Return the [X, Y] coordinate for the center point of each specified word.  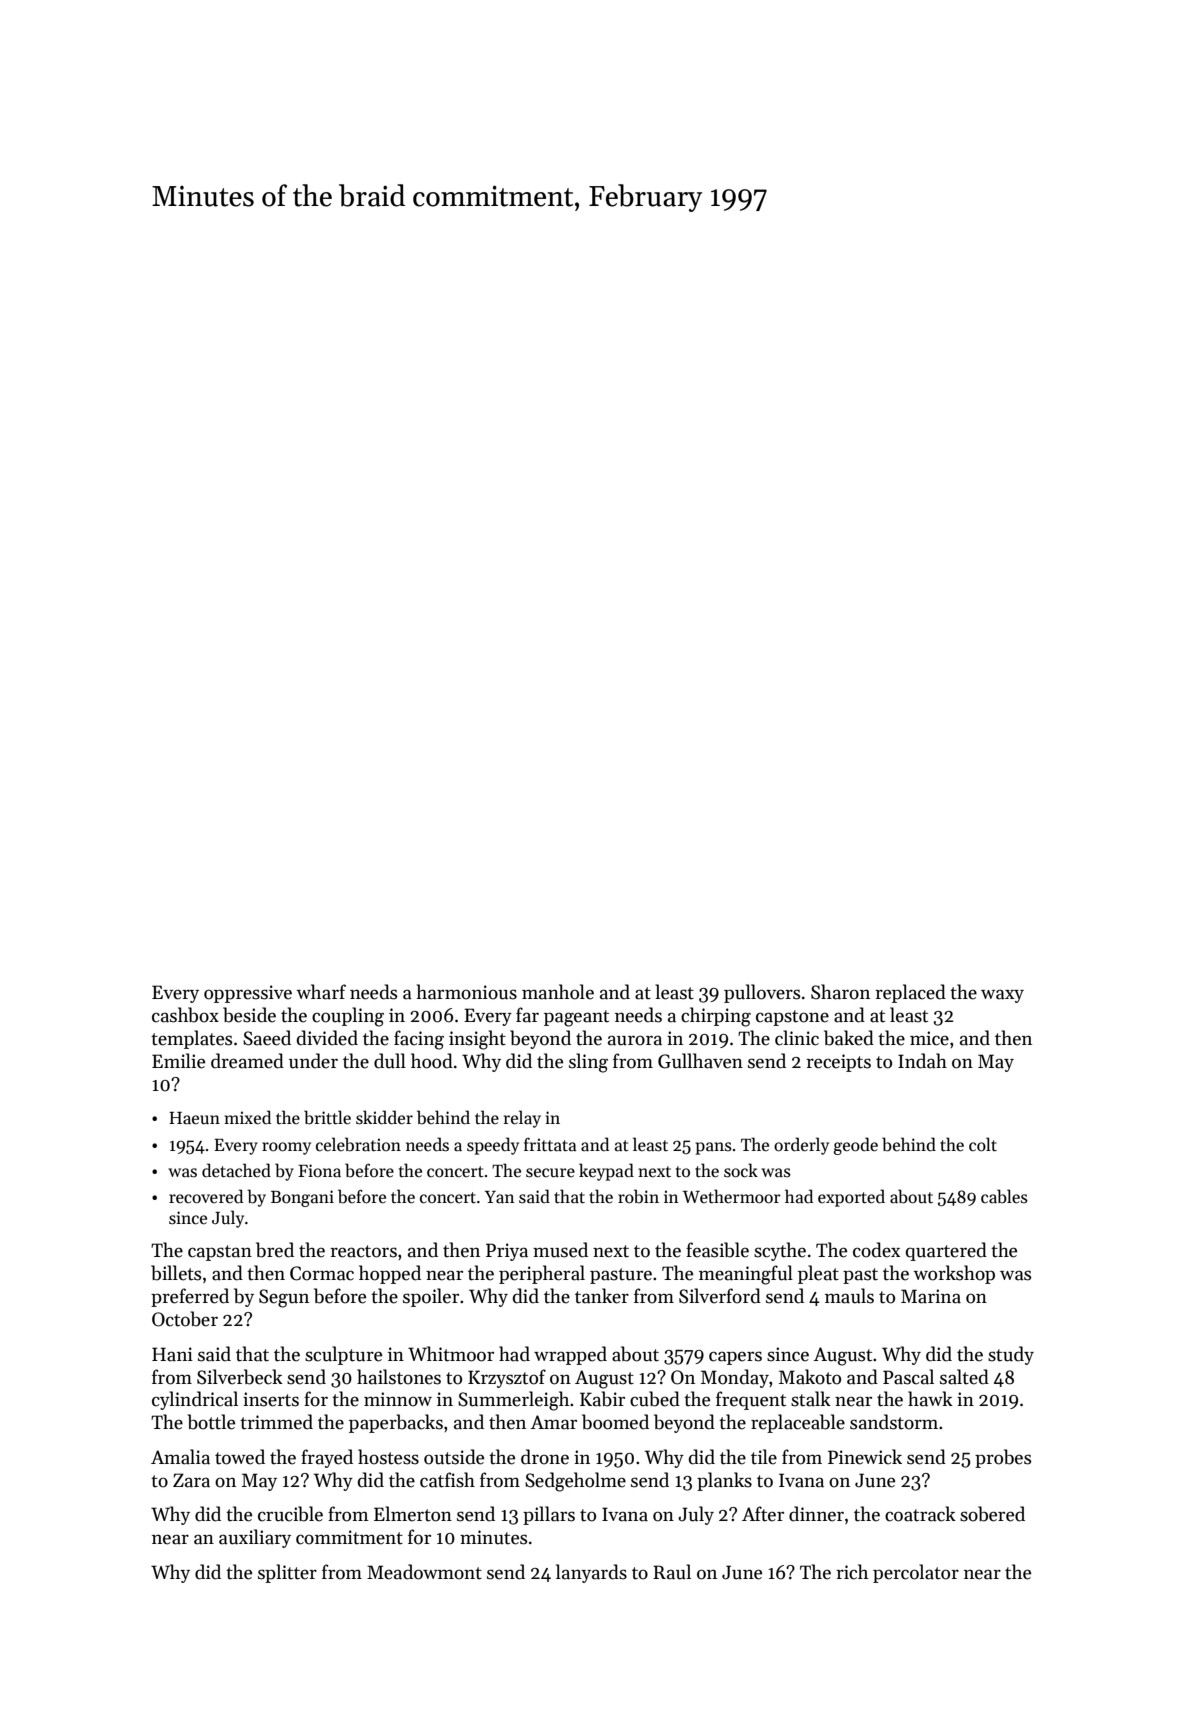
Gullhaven [700, 1061]
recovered [206, 1196]
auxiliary [255, 1538]
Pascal [908, 1377]
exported [851, 1198]
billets [176, 1273]
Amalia [180, 1457]
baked [849, 1038]
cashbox [185, 1015]
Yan [500, 1197]
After [763, 1514]
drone [545, 1457]
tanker [602, 1296]
